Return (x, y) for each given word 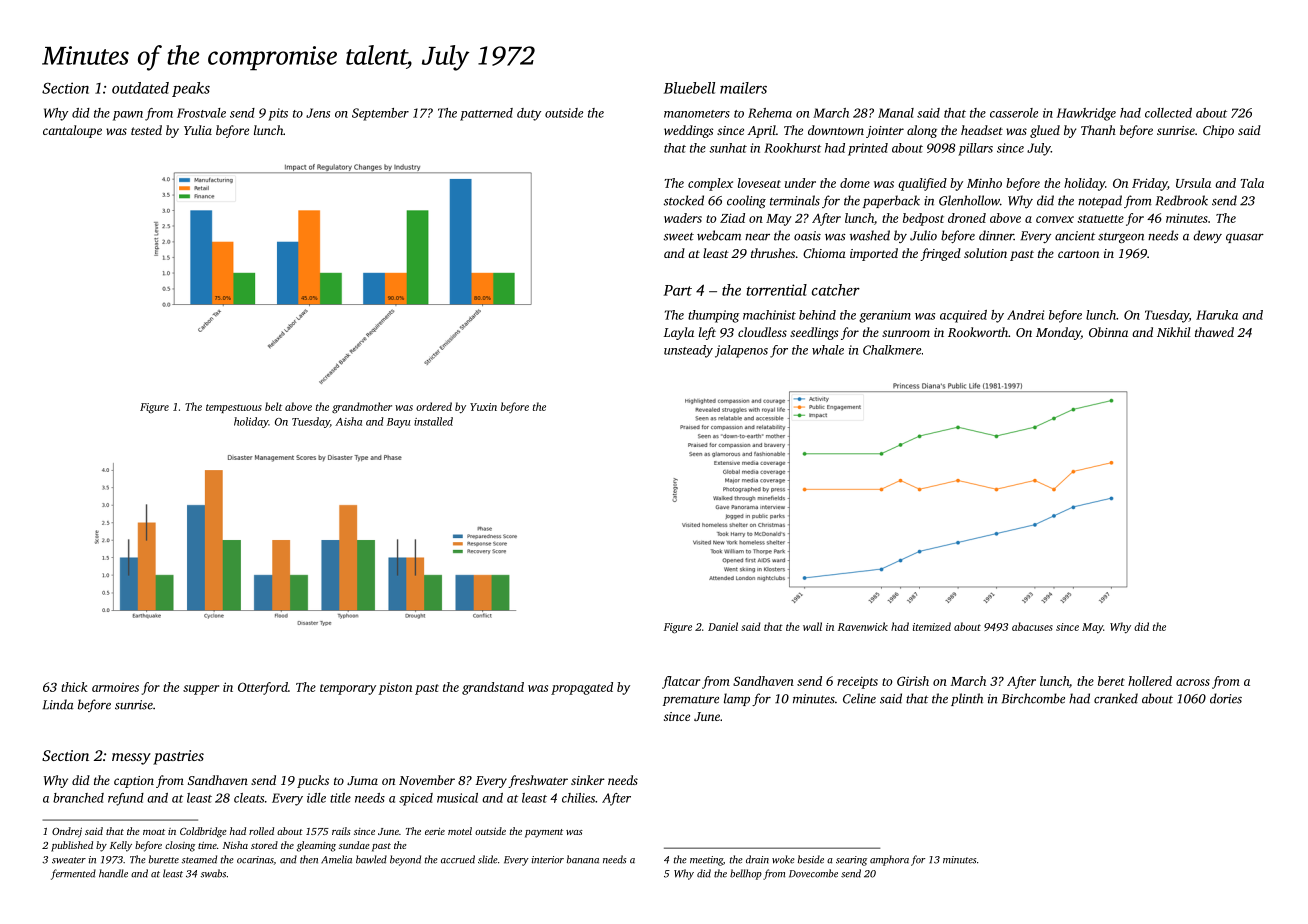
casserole (1014, 113)
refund (126, 799)
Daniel (723, 626)
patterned (486, 114)
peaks (191, 89)
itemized (932, 626)
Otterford (263, 688)
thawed (1214, 332)
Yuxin (483, 407)
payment (544, 833)
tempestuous (234, 408)
